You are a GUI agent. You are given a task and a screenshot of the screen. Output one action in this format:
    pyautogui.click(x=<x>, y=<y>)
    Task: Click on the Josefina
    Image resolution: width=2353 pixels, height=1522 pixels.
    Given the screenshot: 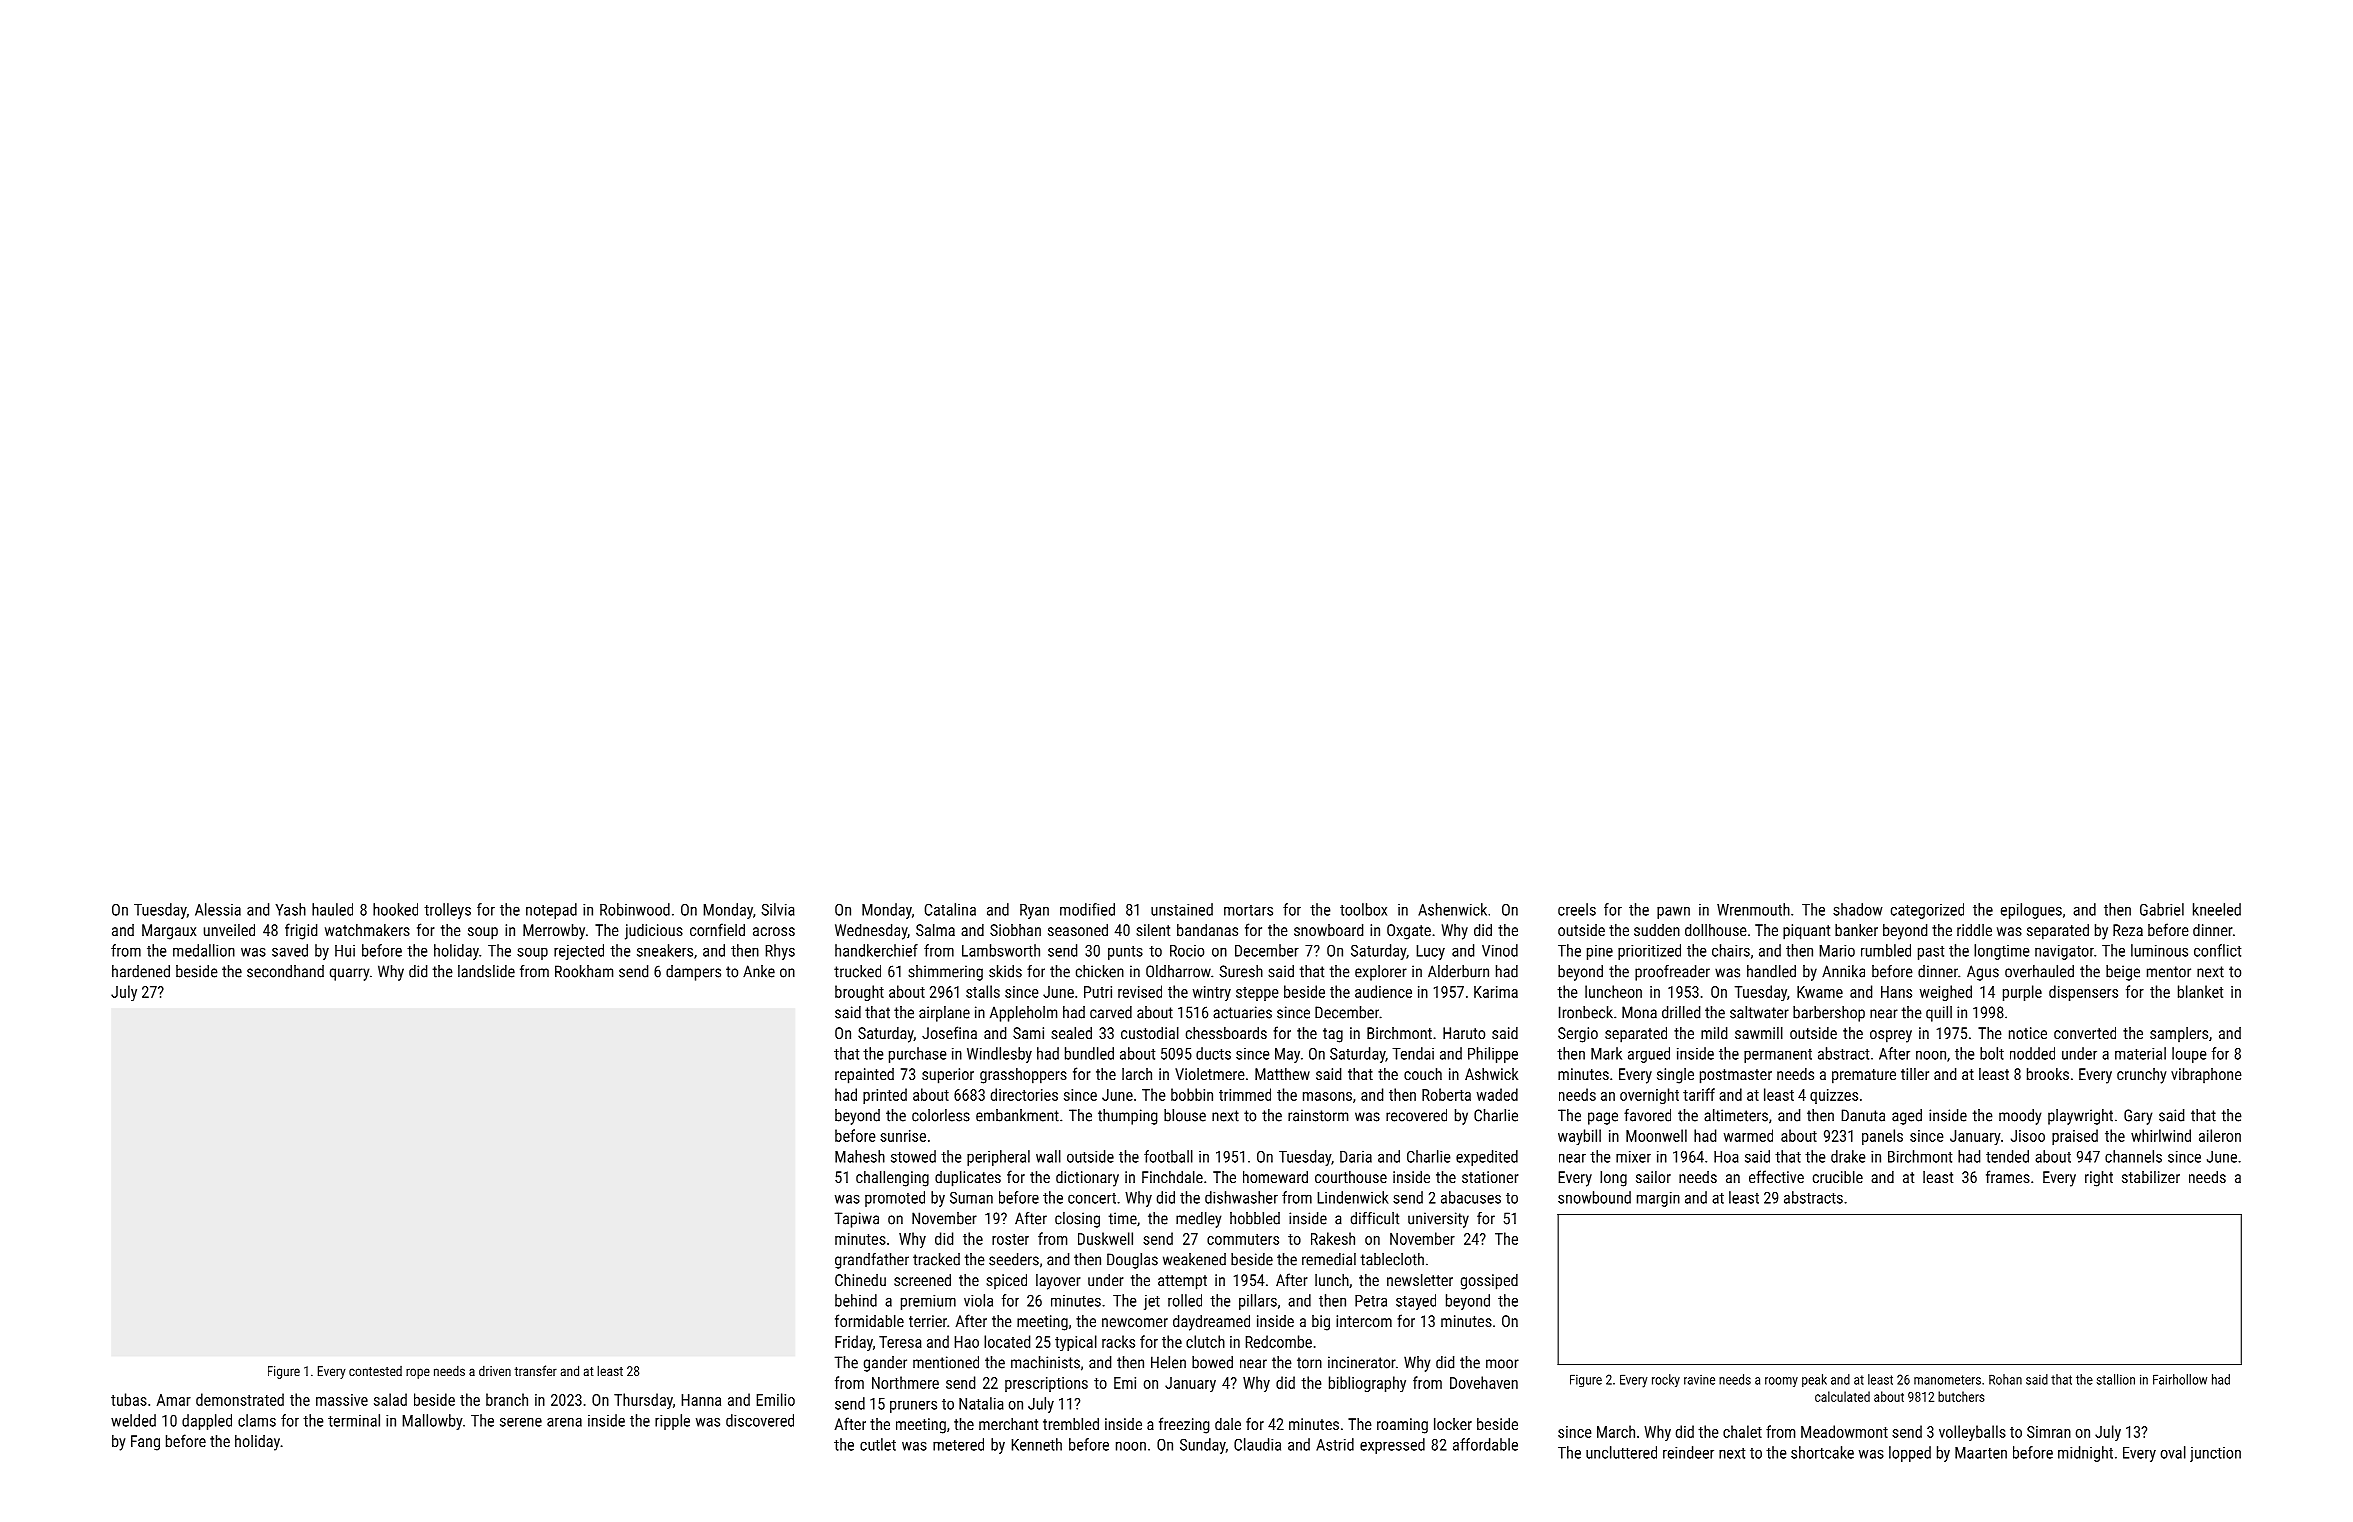 What is the action you would take?
    pyautogui.click(x=949, y=1032)
